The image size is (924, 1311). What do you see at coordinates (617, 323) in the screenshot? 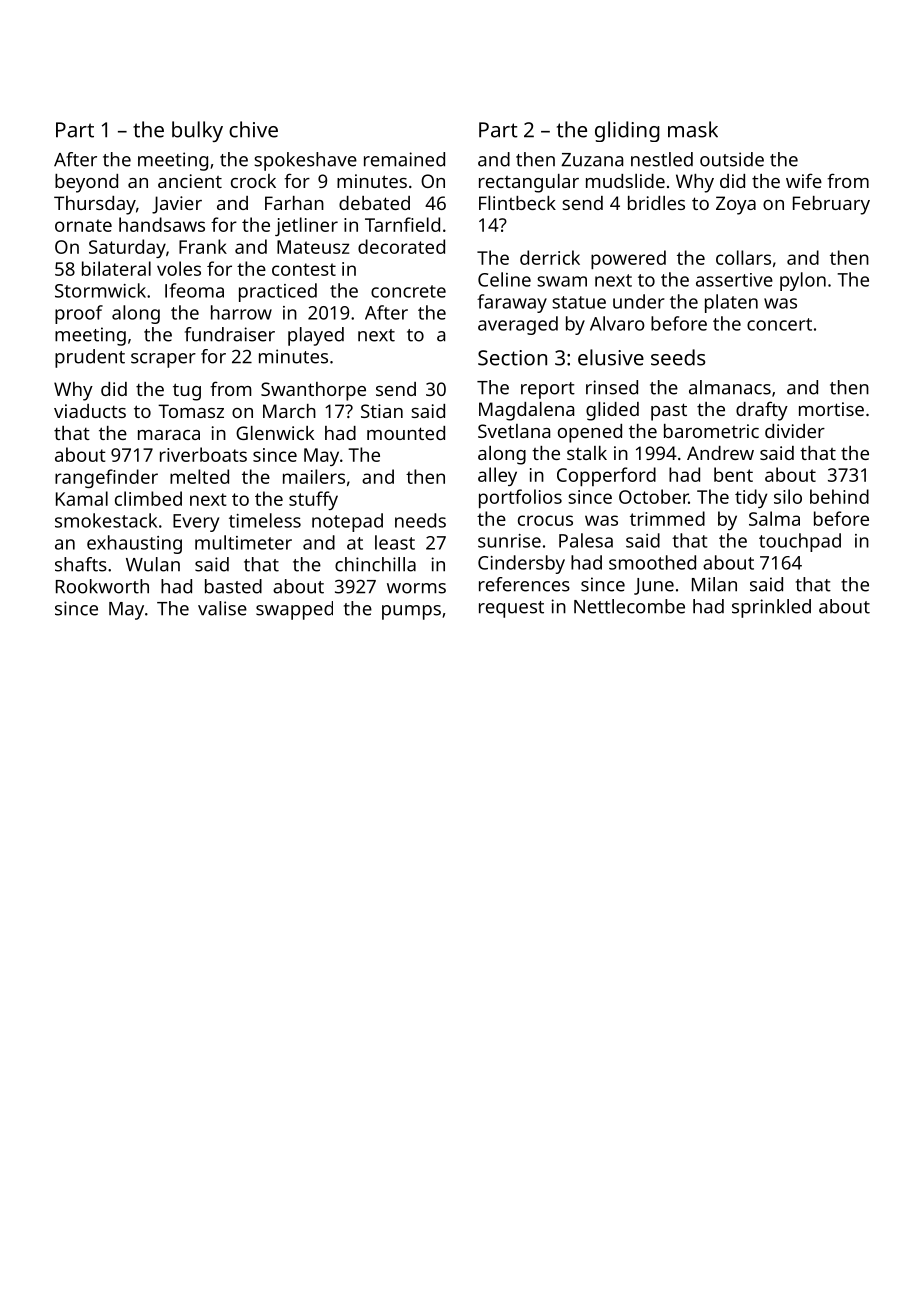
I see `Alvaro` at bounding box center [617, 323].
